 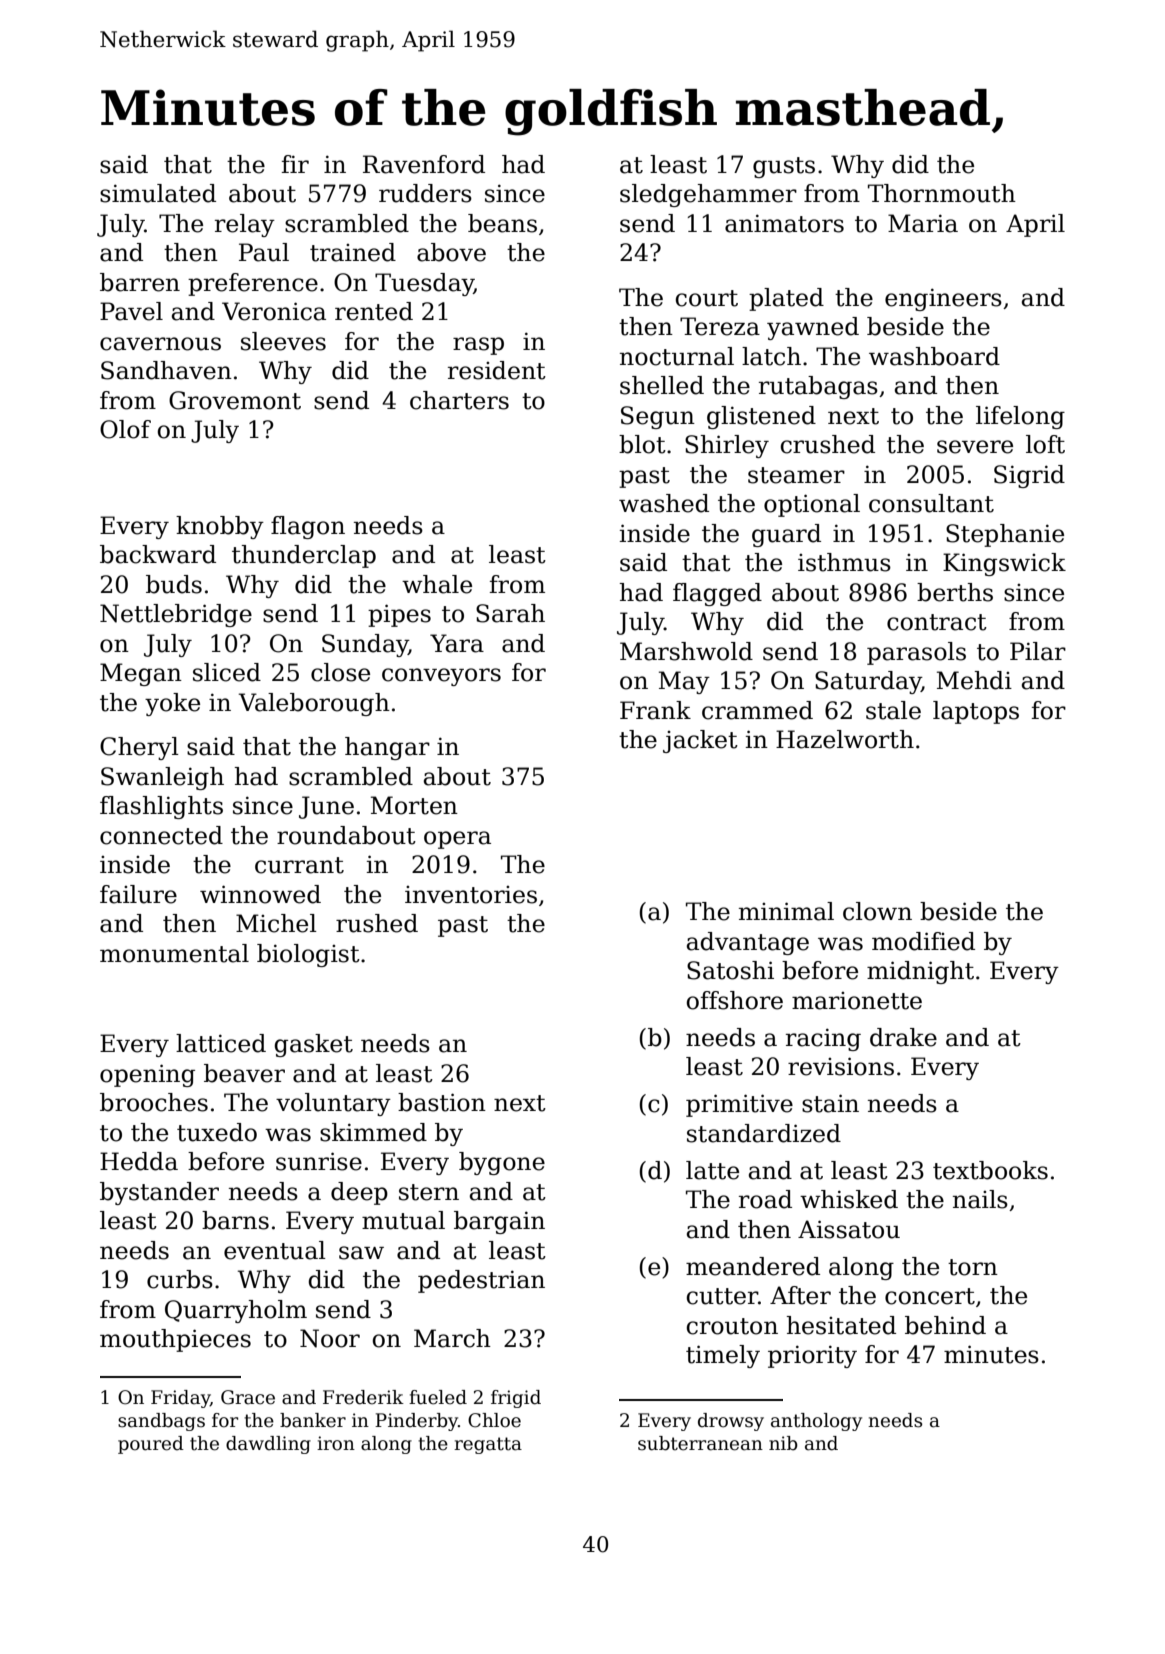 I want to click on currant, so click(x=299, y=865).
